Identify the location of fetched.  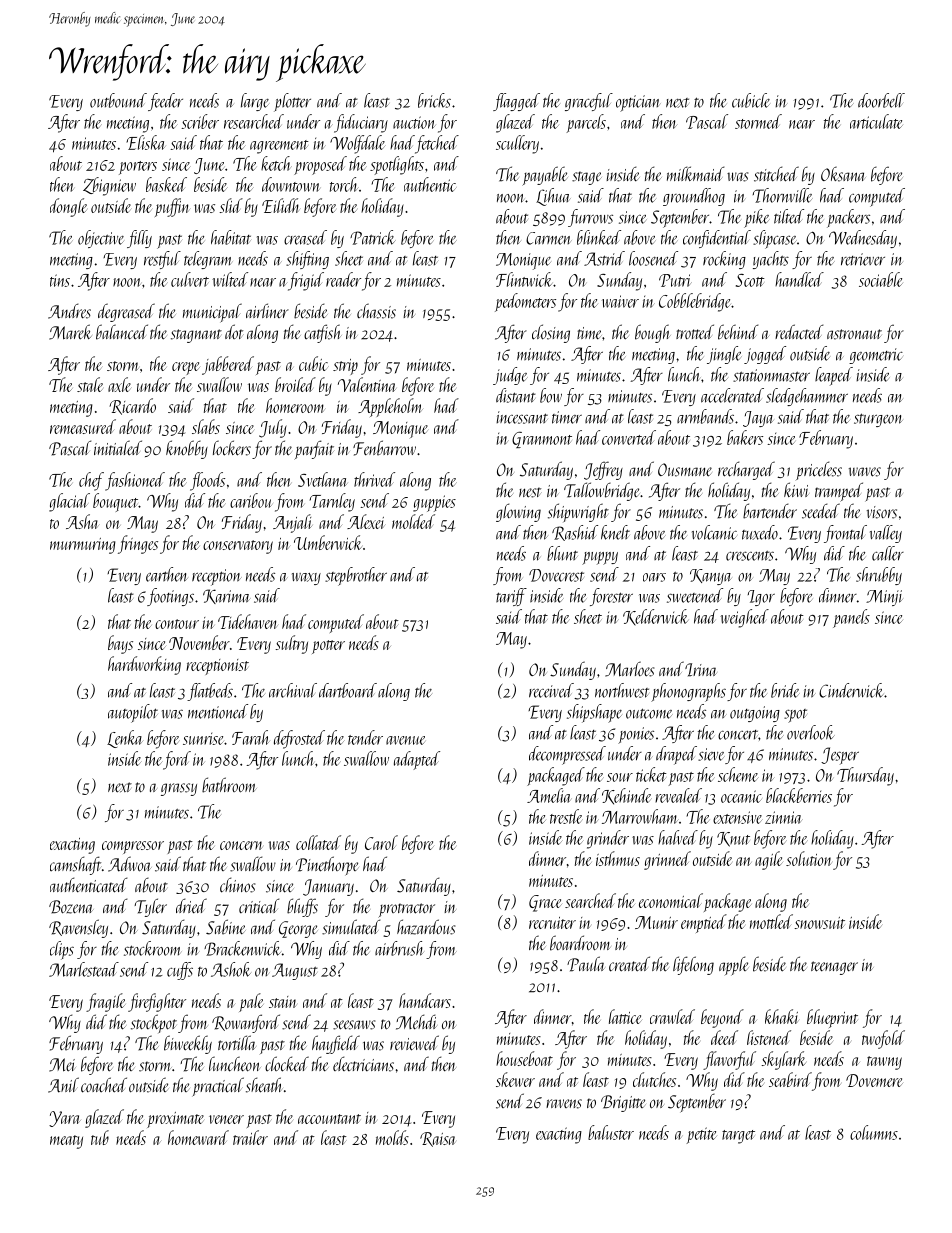
(437, 144).
